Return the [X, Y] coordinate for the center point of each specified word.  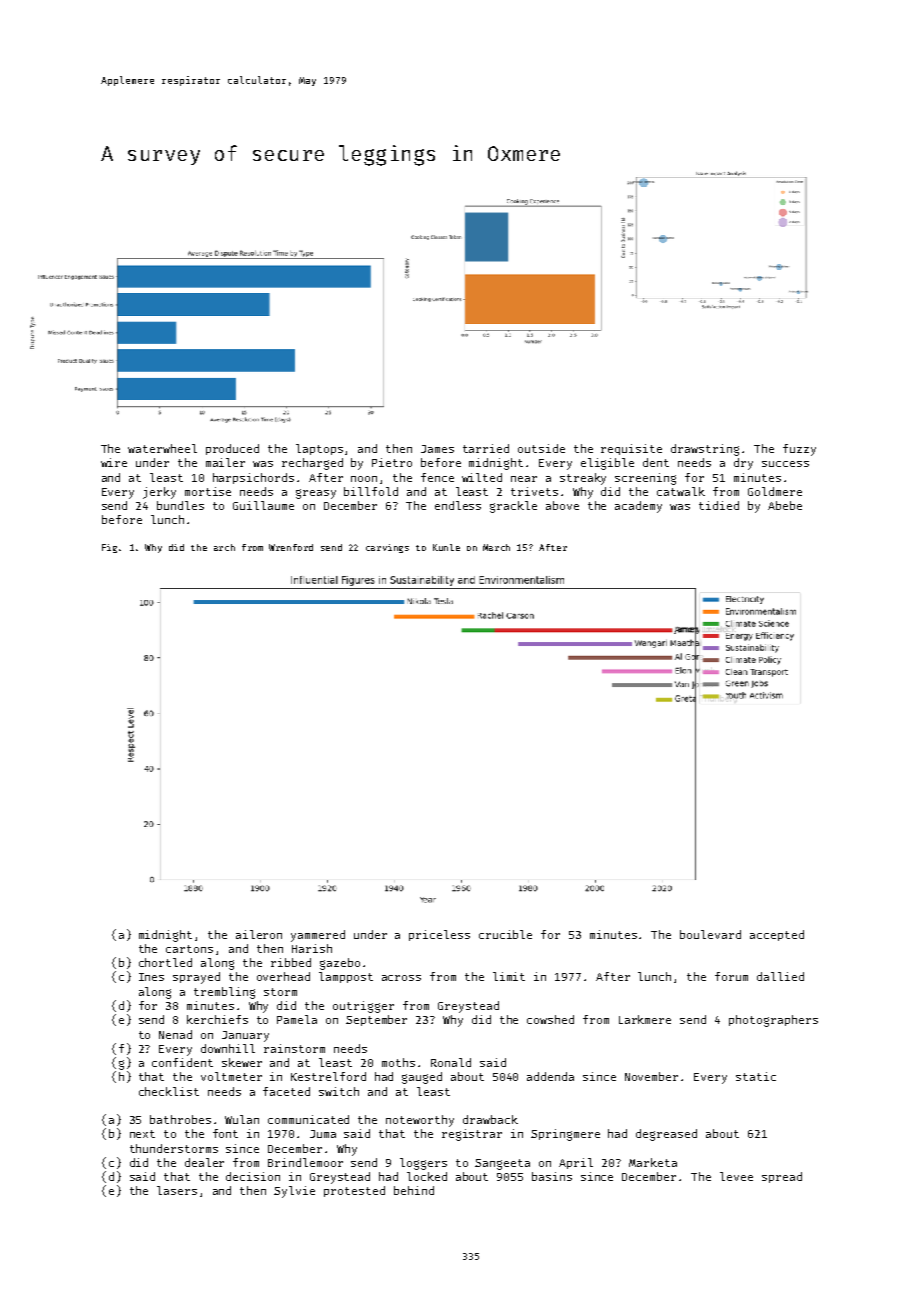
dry [743, 464]
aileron [259, 934]
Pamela [297, 1019]
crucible [505, 934]
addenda [550, 1076]
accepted [777, 935]
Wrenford [291, 547]
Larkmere [645, 1019]
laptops [319, 449]
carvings [387, 548]
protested [354, 1191]
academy [638, 507]
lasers [177, 1190]
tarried [486, 448]
